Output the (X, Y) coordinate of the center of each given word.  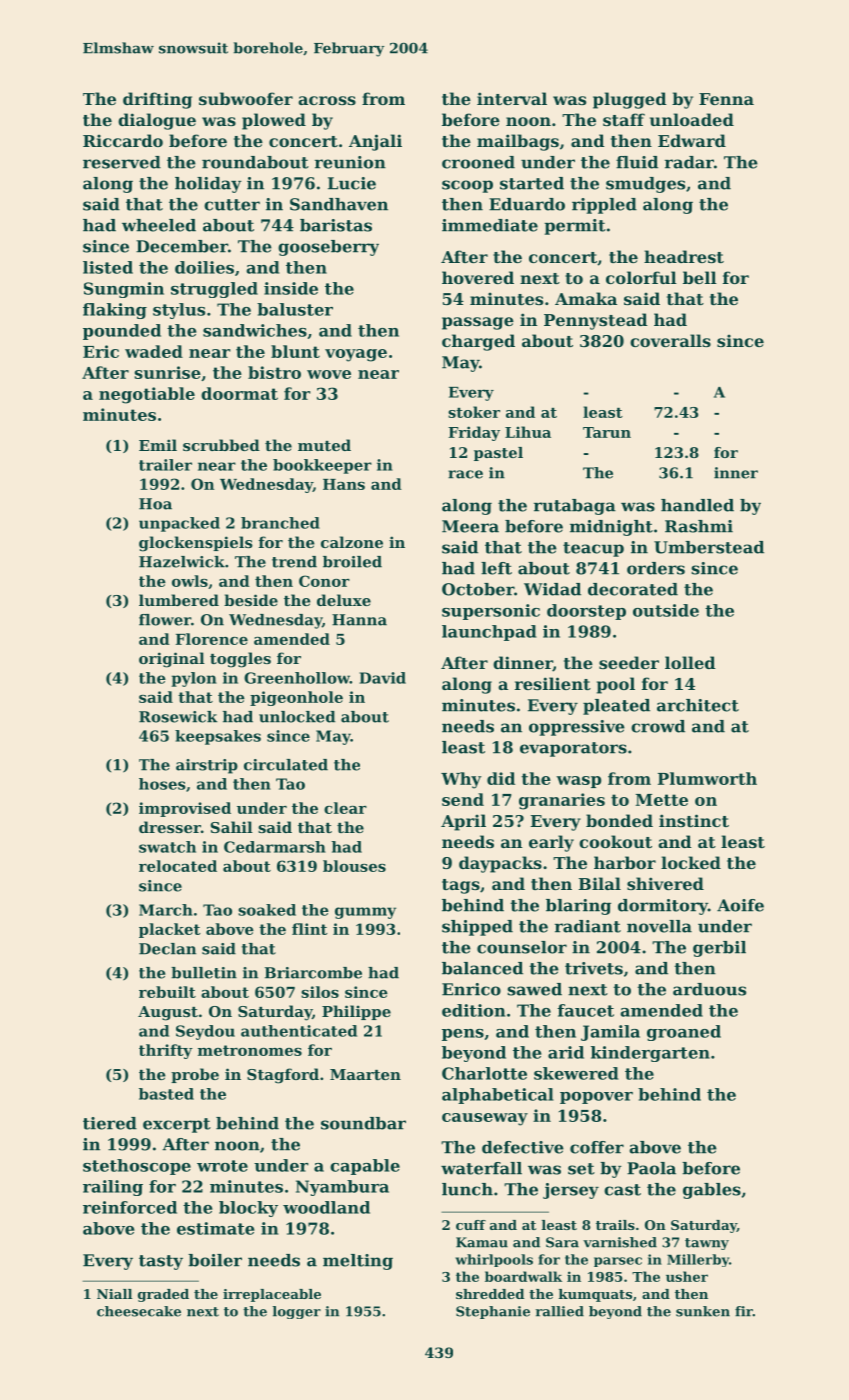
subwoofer (246, 98)
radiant (588, 926)
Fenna (726, 99)
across (327, 100)
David (382, 678)
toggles (240, 660)
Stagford (283, 1076)
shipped (477, 928)
